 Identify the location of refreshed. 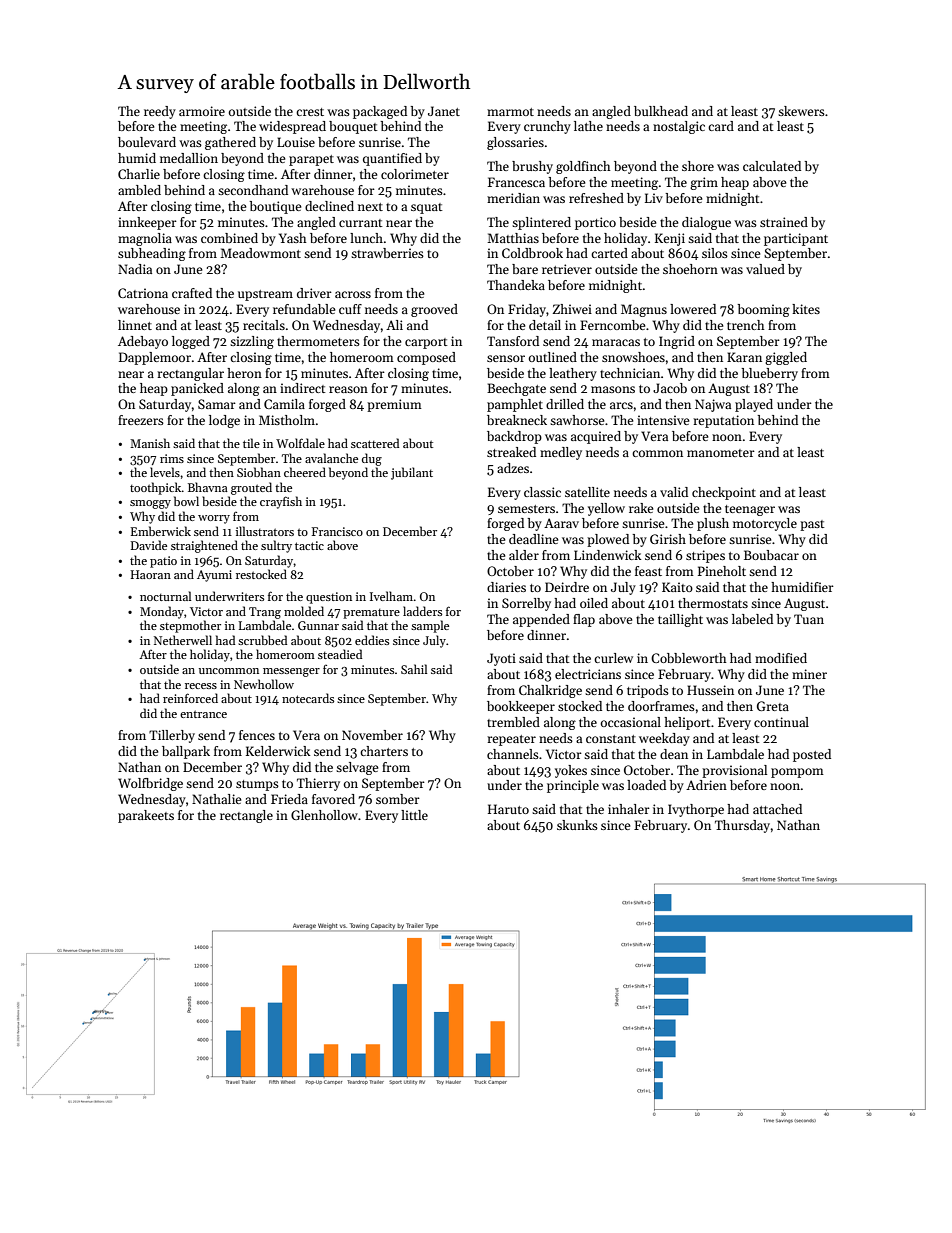
(596, 198).
